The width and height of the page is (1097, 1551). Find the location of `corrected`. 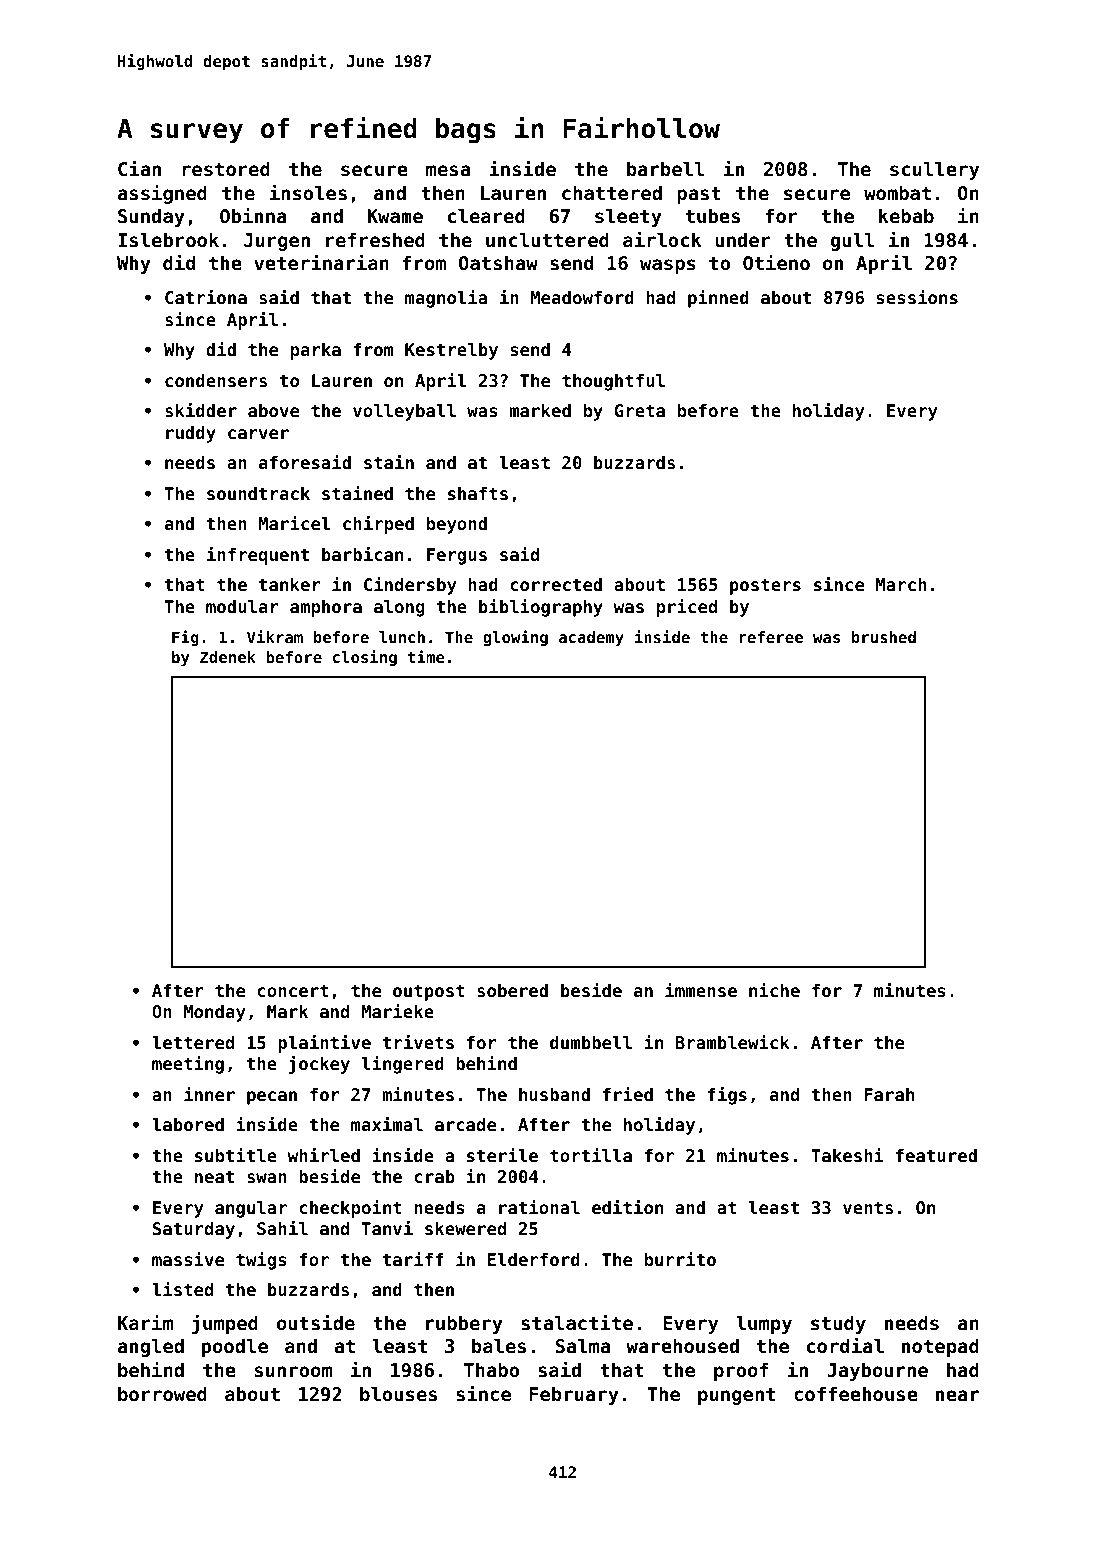

corrected is located at coordinates (556, 584).
